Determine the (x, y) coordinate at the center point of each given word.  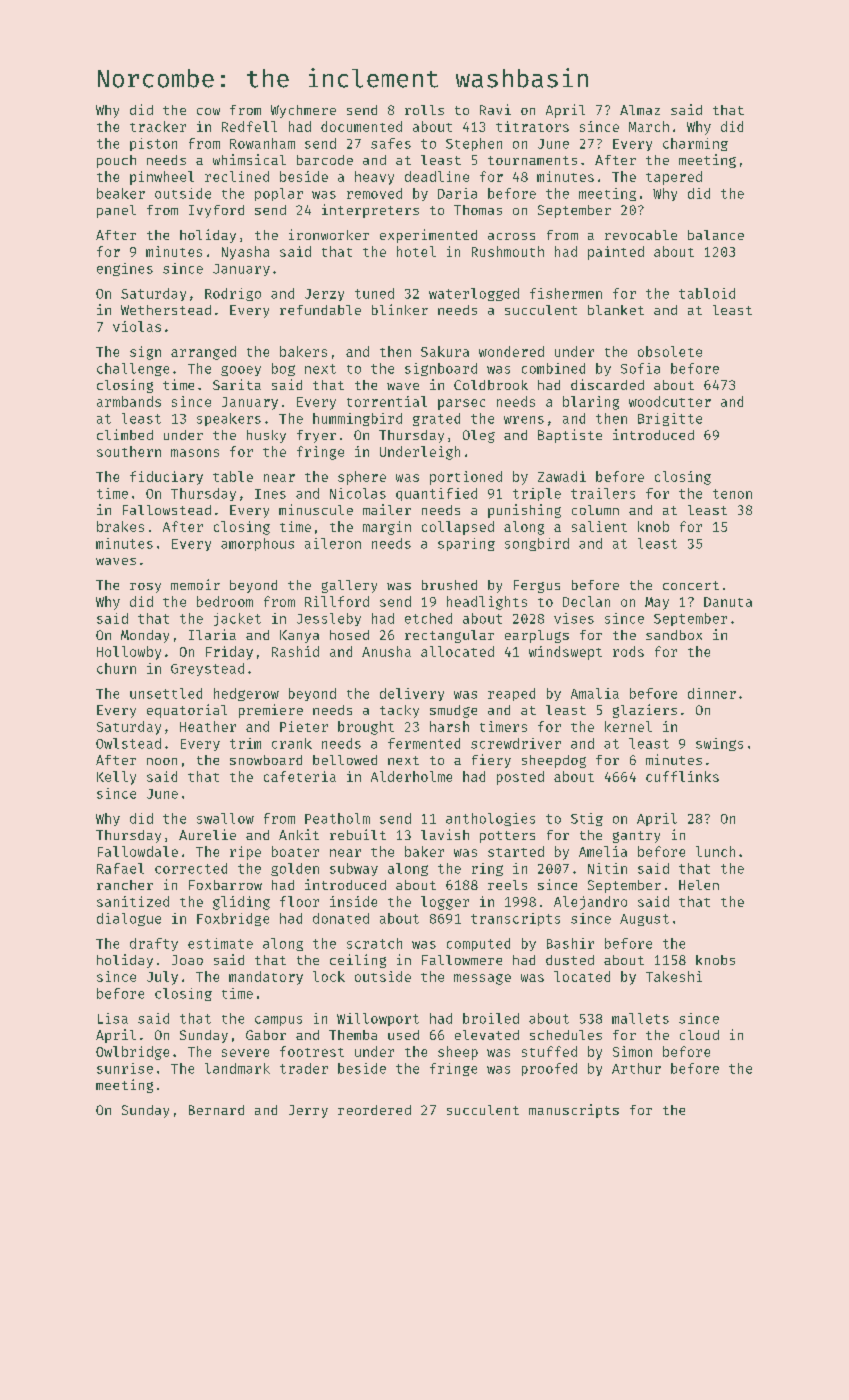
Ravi (495, 109)
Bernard (216, 1110)
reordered (374, 1110)
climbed (125, 434)
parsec (461, 404)
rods (628, 651)
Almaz (640, 110)
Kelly (116, 778)
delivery (412, 694)
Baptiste (570, 436)
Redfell (249, 126)
